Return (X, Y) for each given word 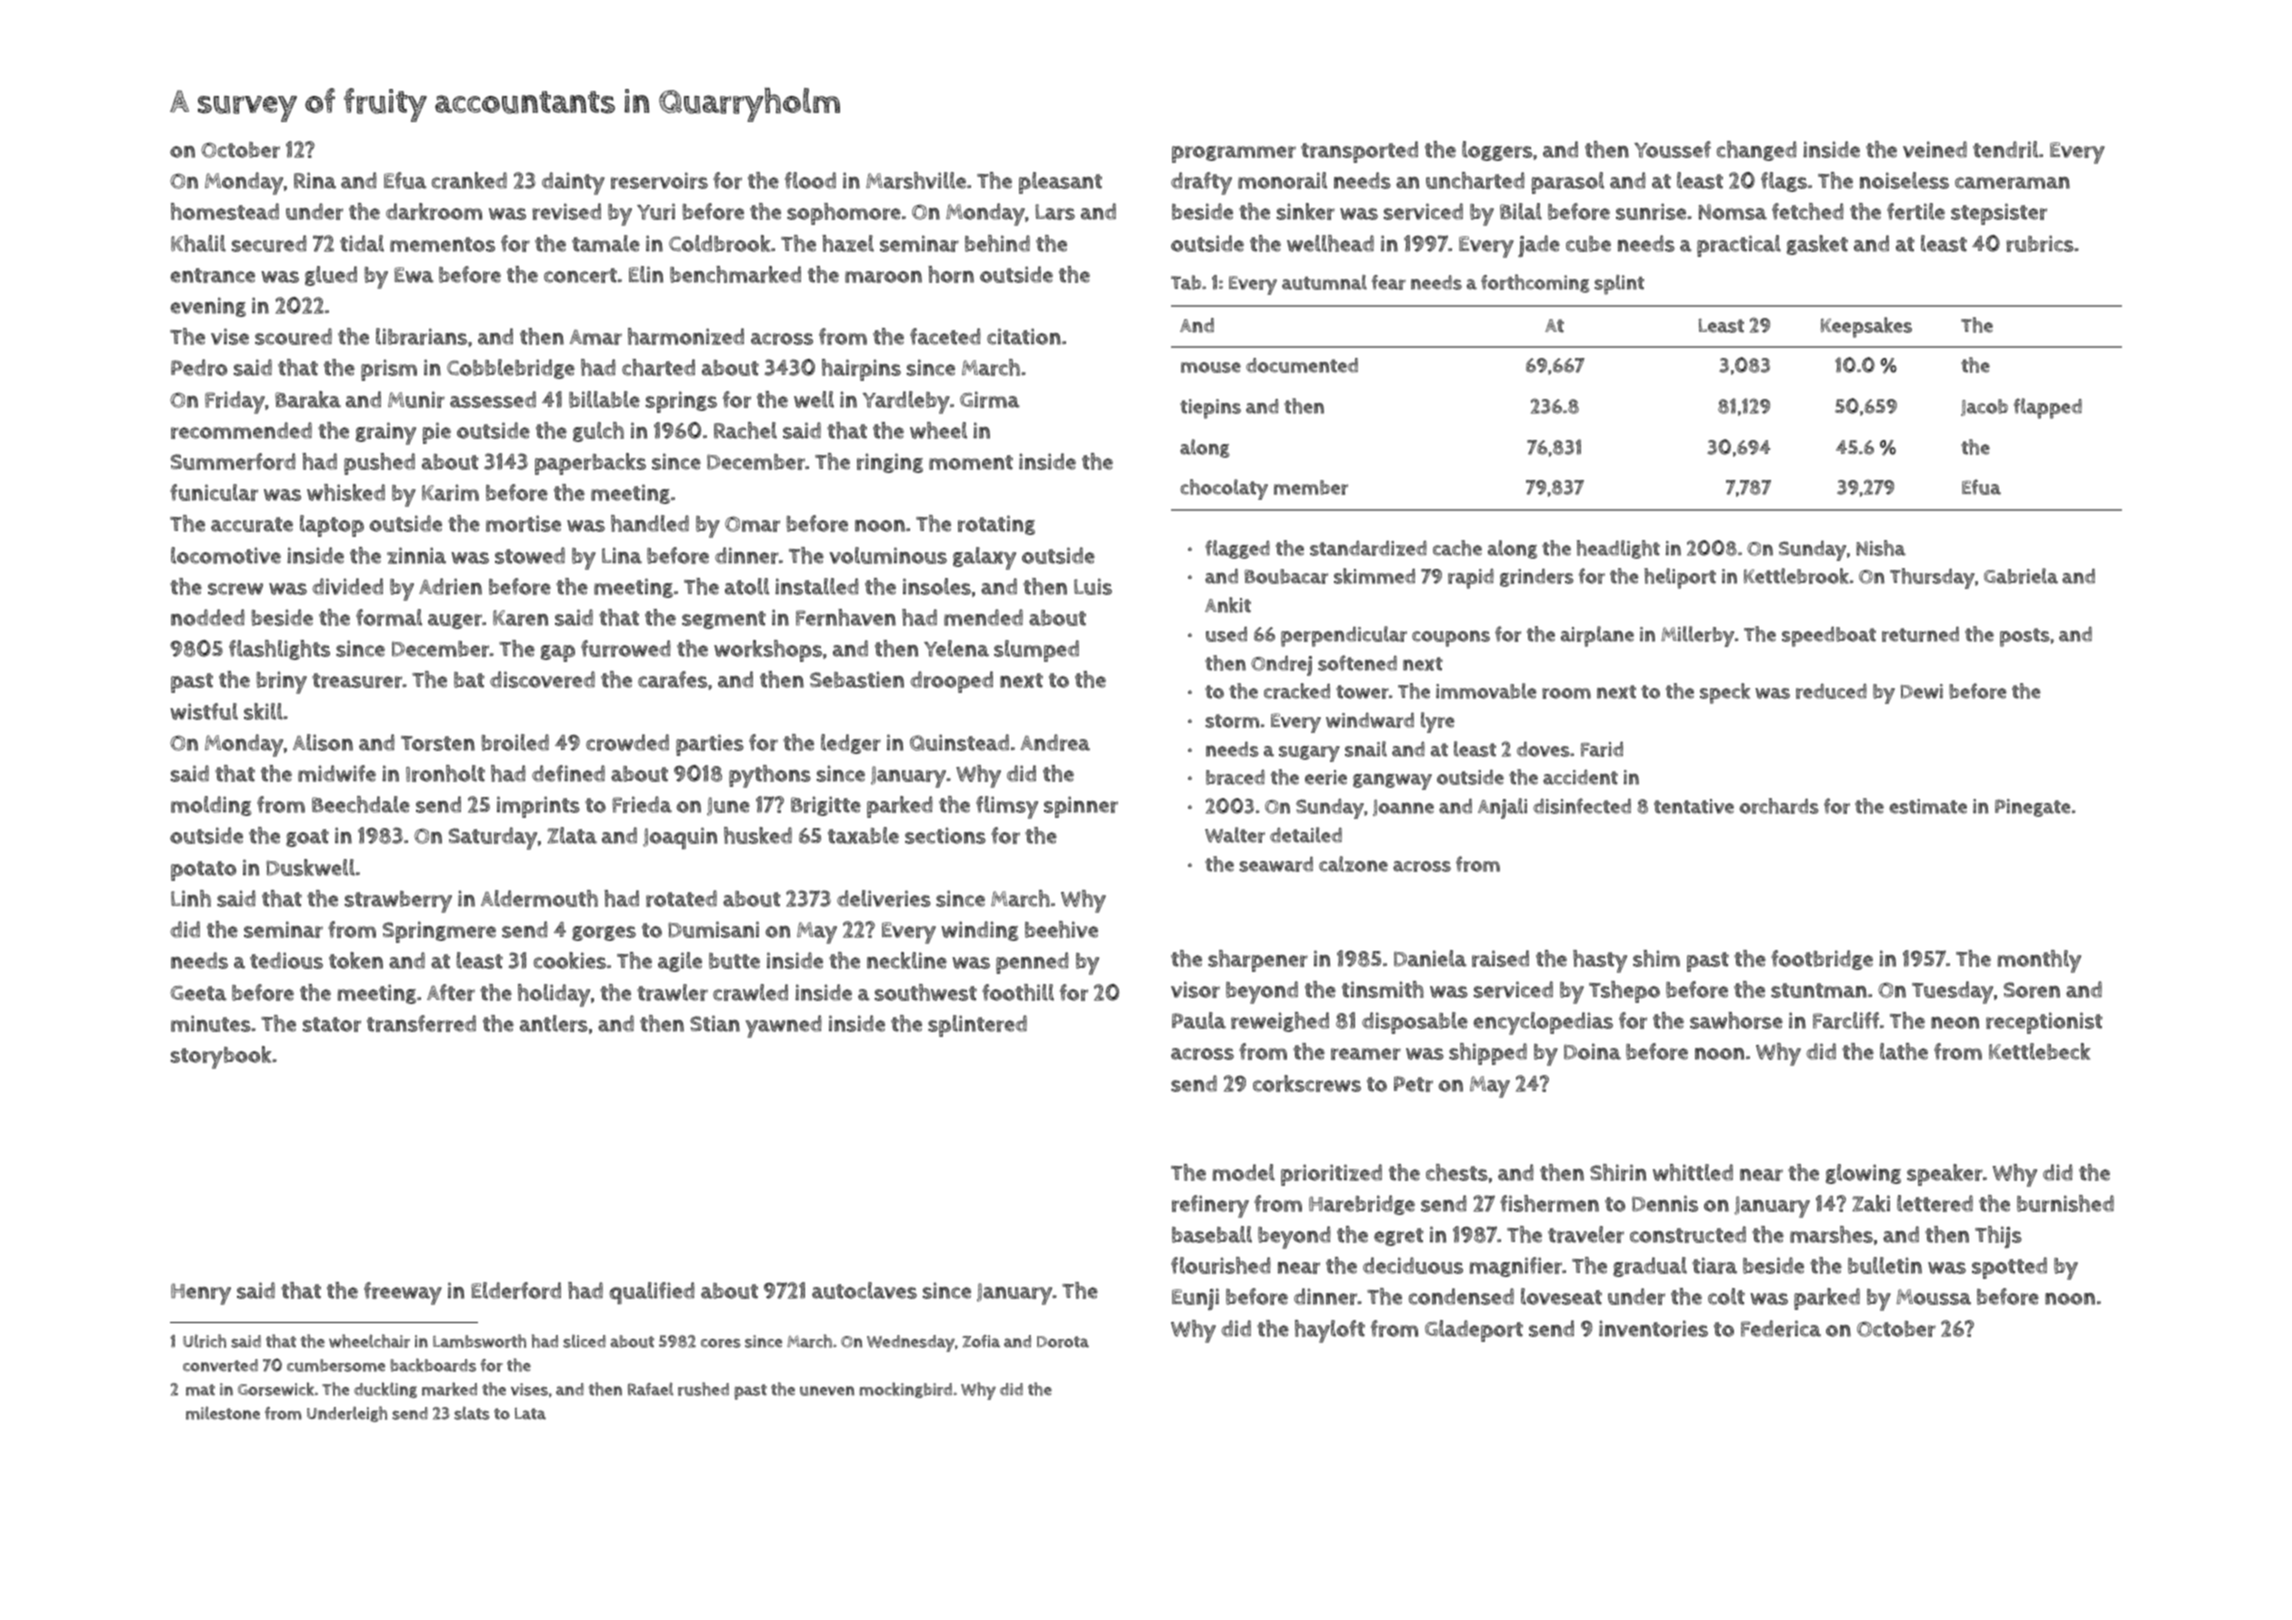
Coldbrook (720, 243)
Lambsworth (479, 1341)
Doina (1592, 1051)
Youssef (1672, 149)
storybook (221, 1057)
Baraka (308, 399)
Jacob (1984, 407)
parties (710, 745)
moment (971, 462)
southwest (926, 992)
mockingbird (905, 1390)
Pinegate (2033, 808)
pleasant (1060, 183)
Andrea (1055, 742)
